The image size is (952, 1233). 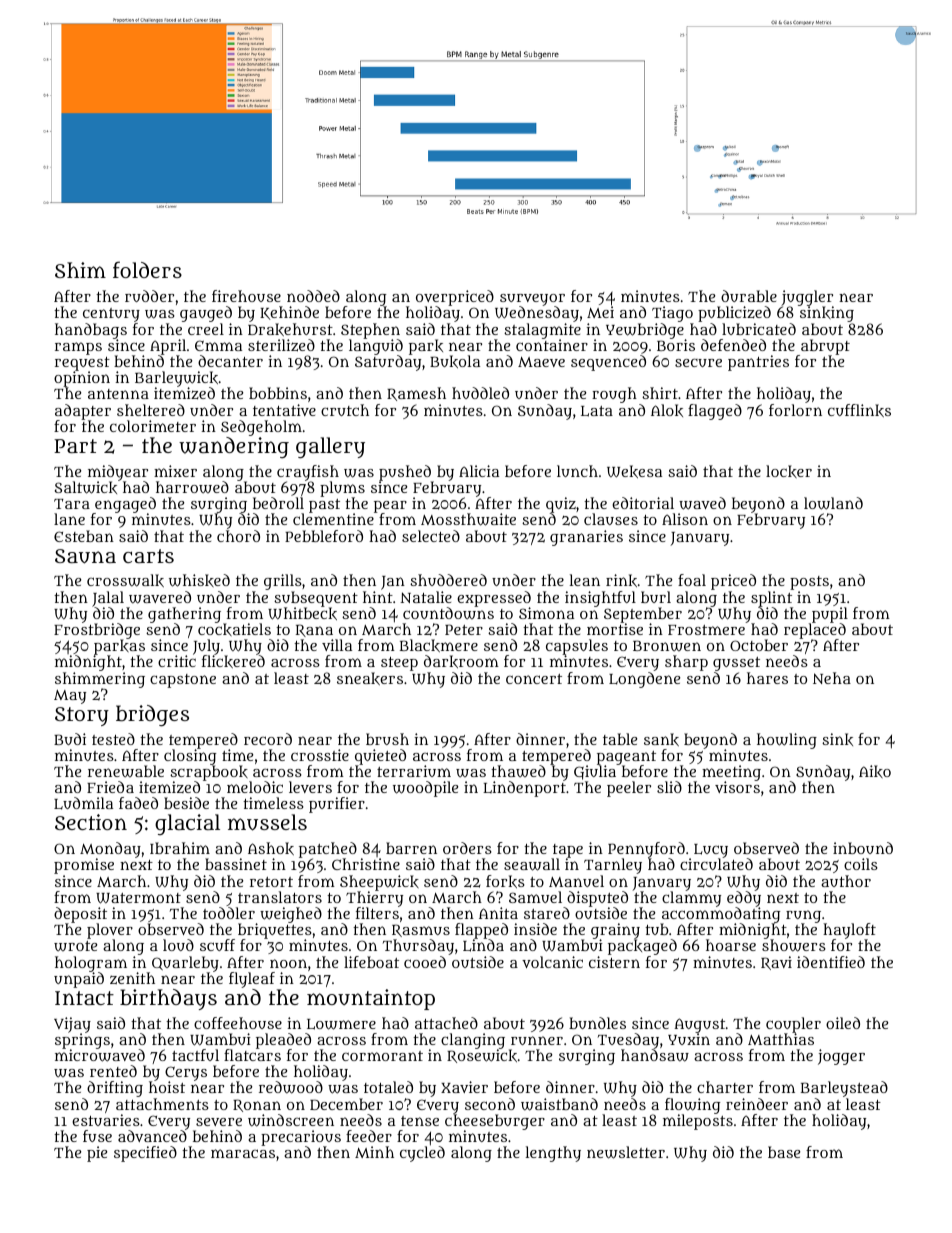 What do you see at coordinates (145, 1154) in the screenshot?
I see `specified` at bounding box center [145, 1154].
